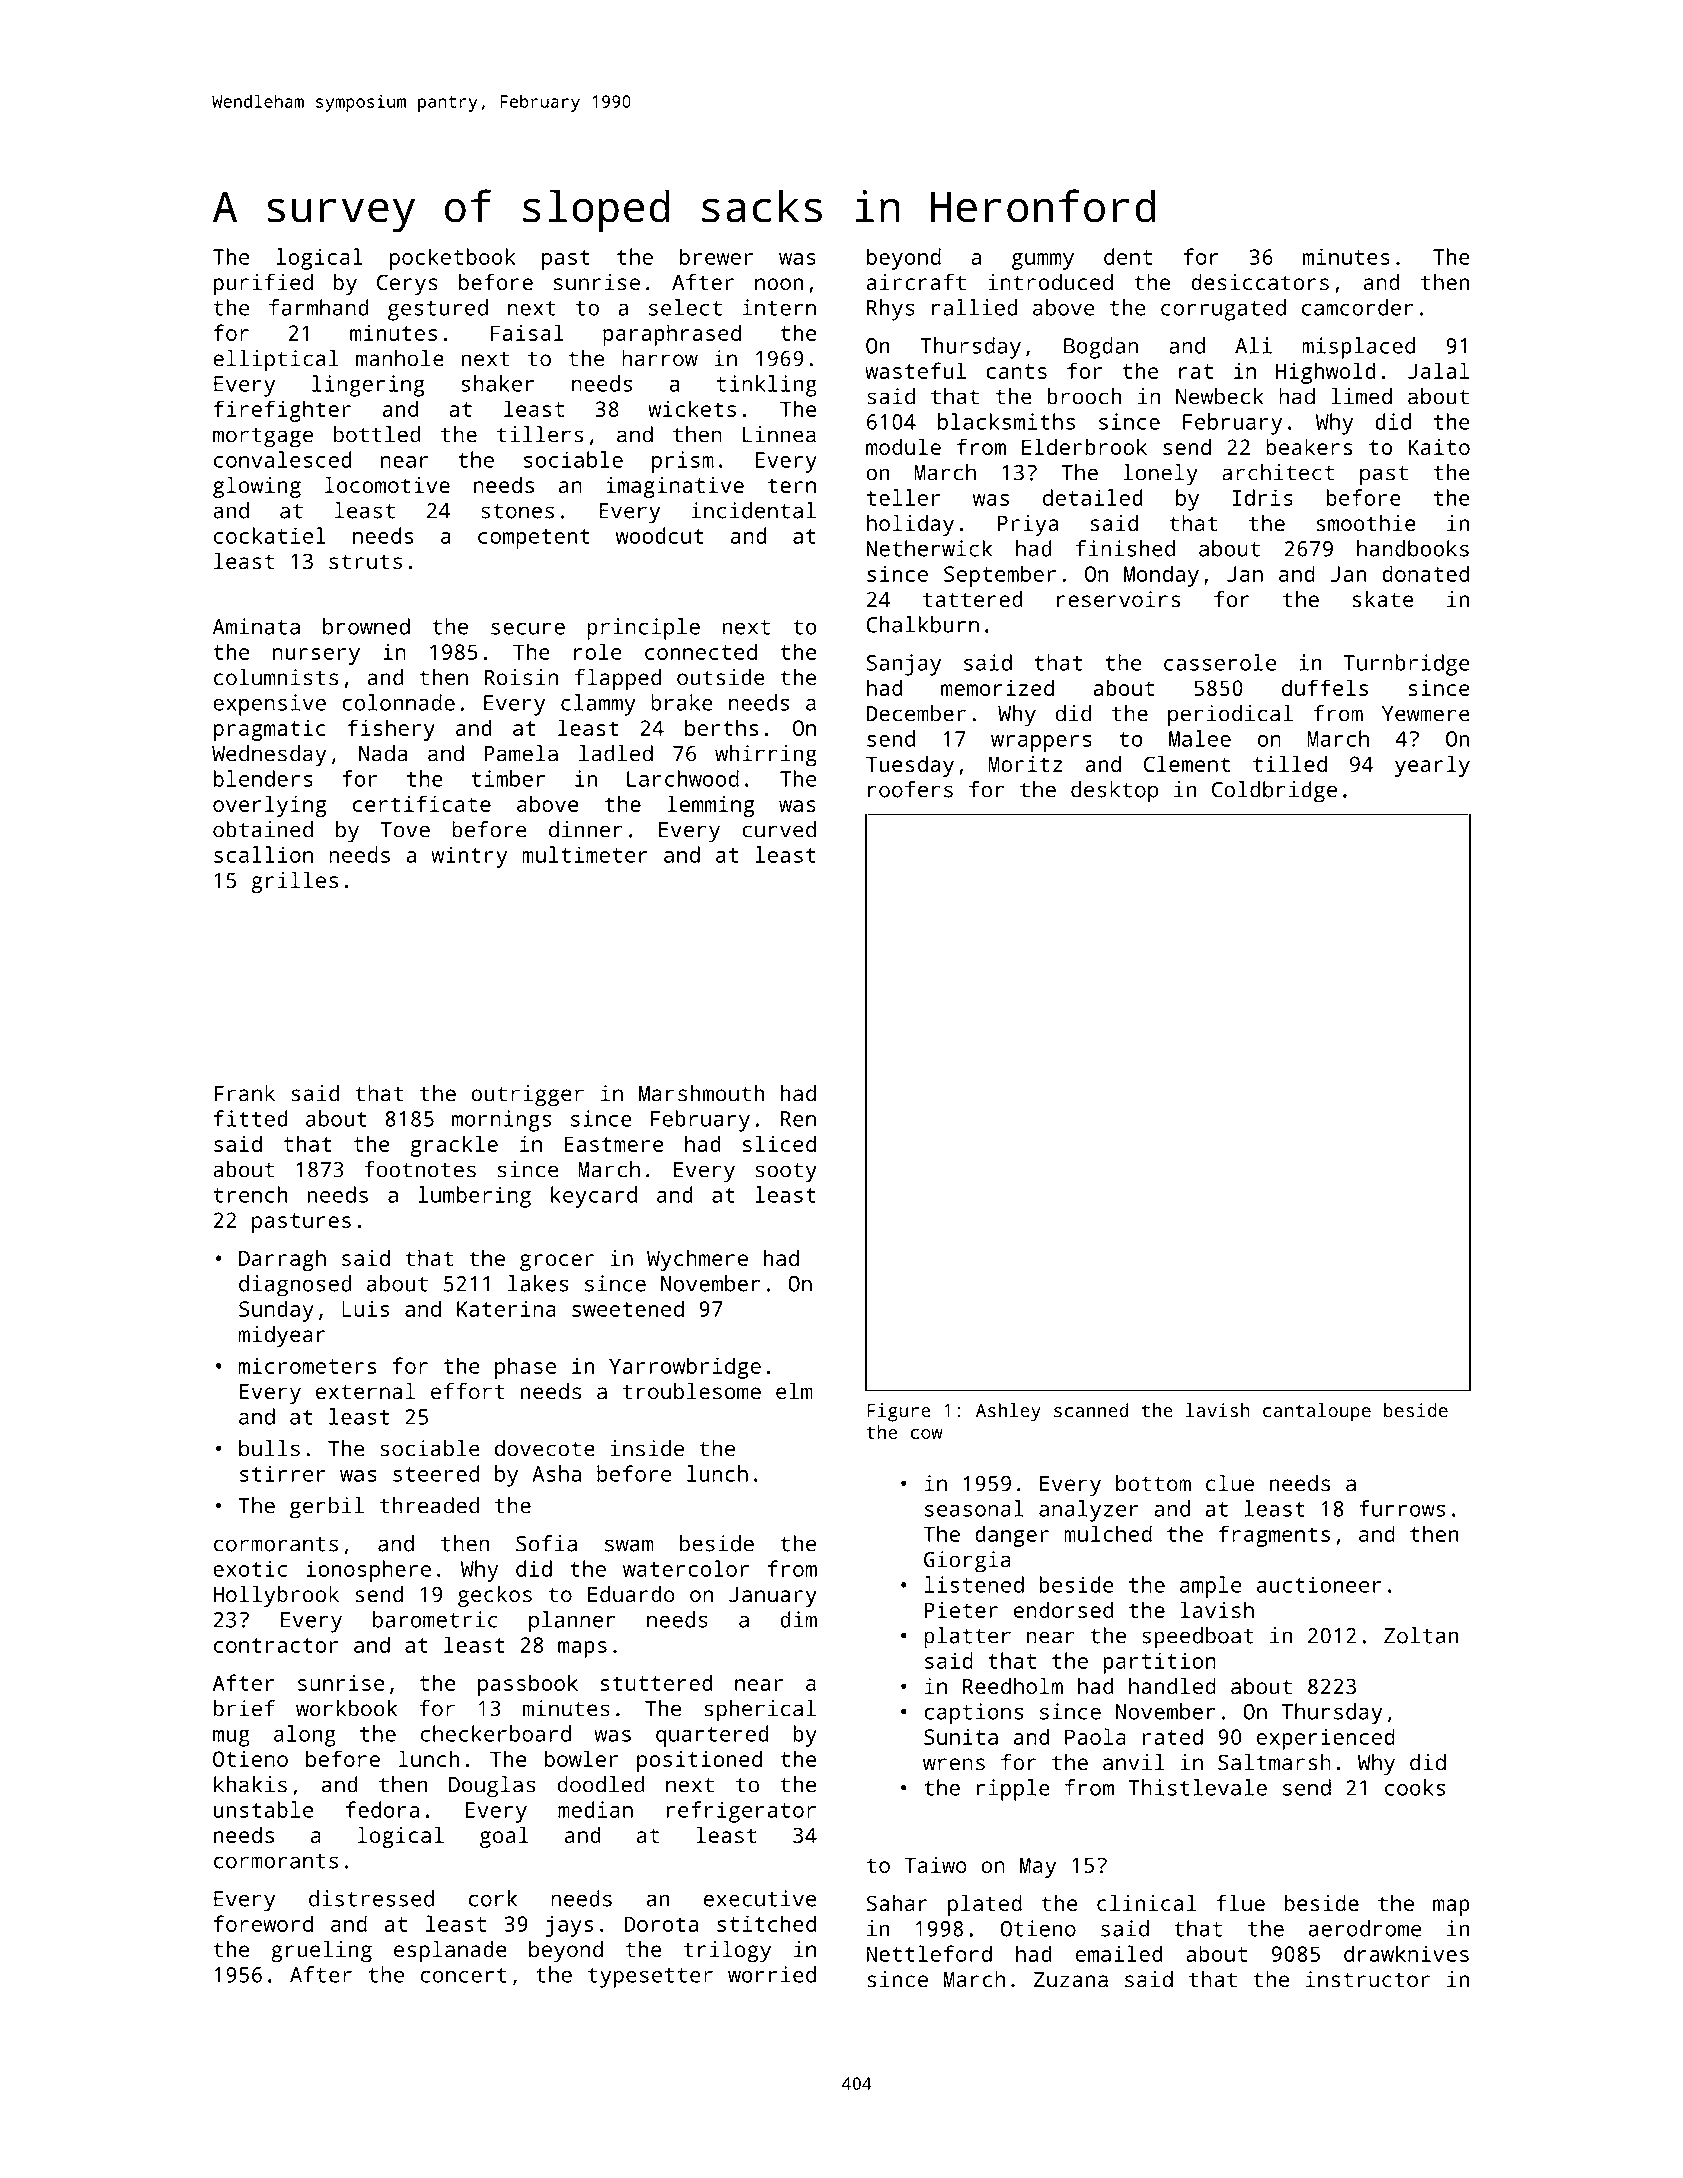  I want to click on Luis, so click(365, 1308).
